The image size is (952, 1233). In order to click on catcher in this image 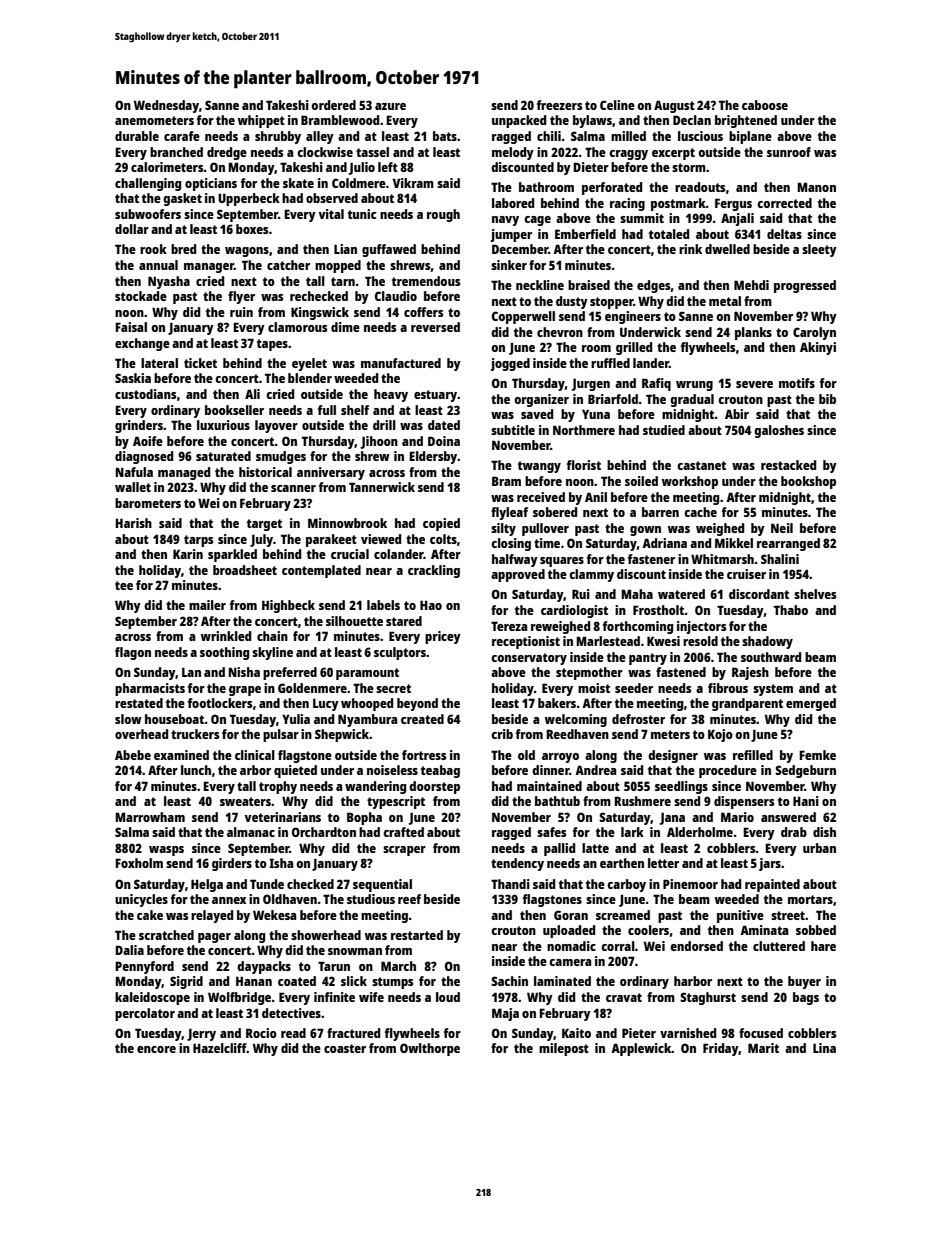, I will do `click(288, 265)`.
